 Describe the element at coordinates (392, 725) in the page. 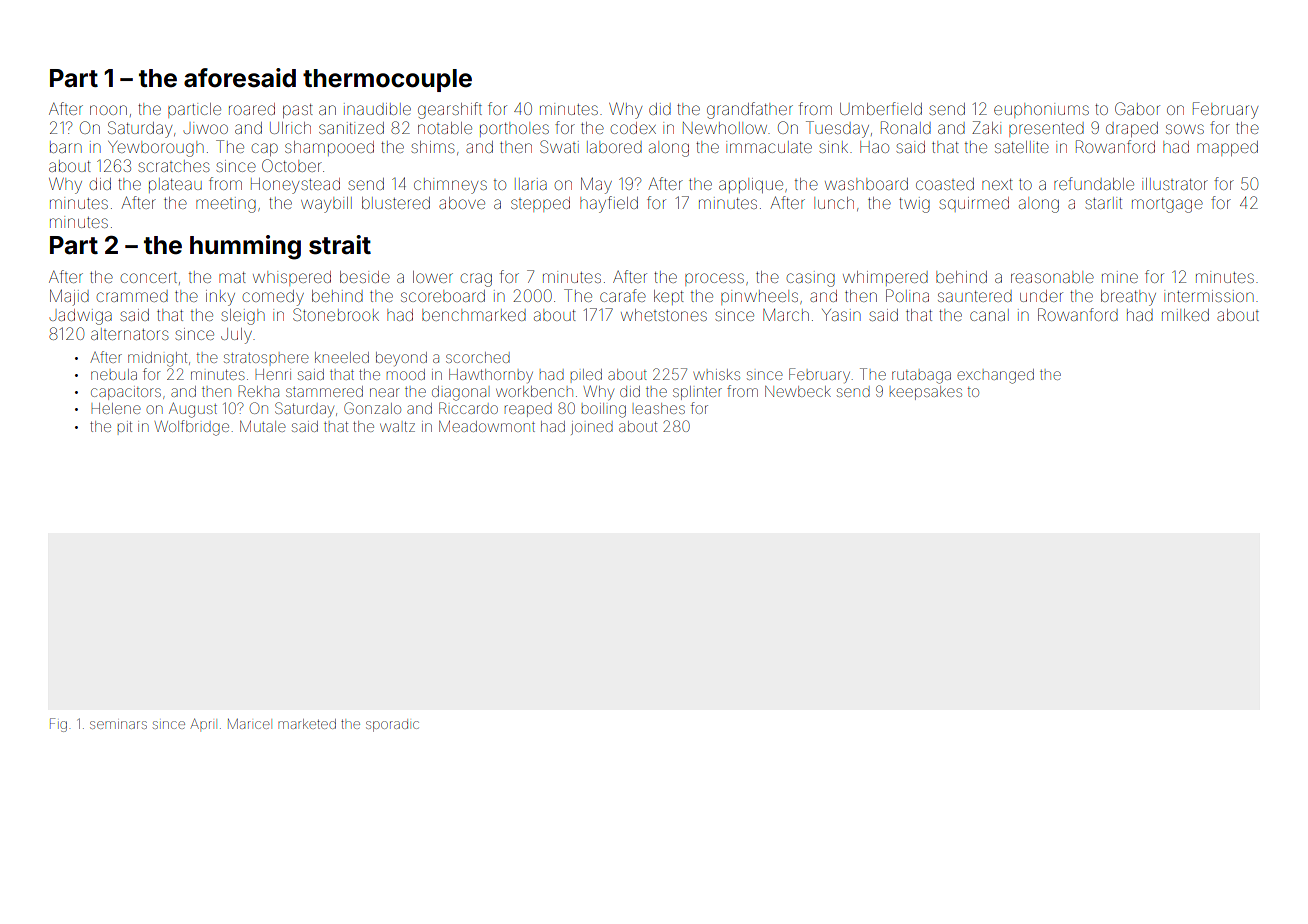

I see `sporadic` at that location.
